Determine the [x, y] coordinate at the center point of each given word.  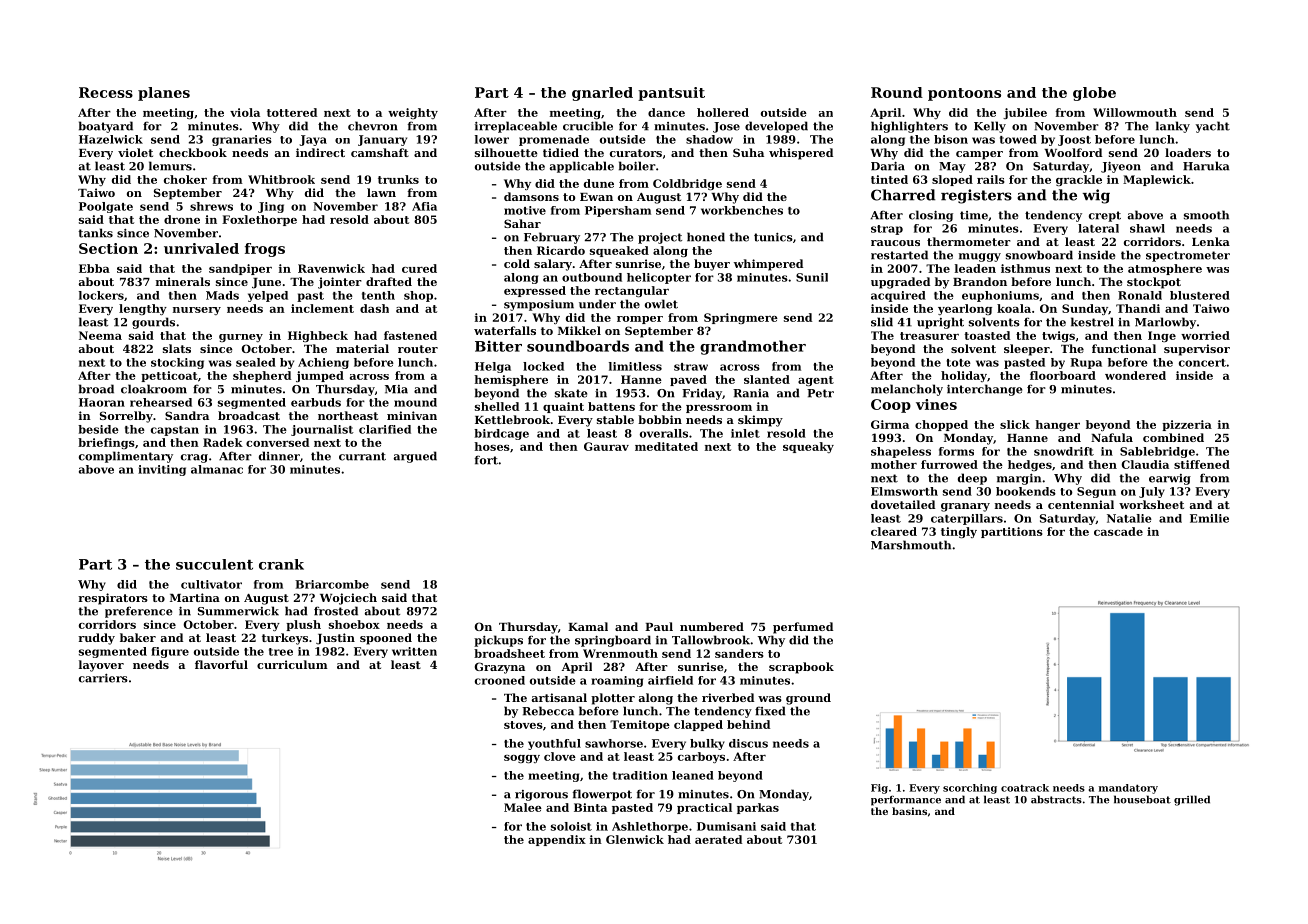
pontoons [964, 94]
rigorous [541, 795]
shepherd [262, 376]
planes [164, 94]
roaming [617, 681]
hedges [1030, 465]
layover [101, 666]
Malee [523, 807]
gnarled [602, 94]
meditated [666, 446]
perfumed [803, 628]
